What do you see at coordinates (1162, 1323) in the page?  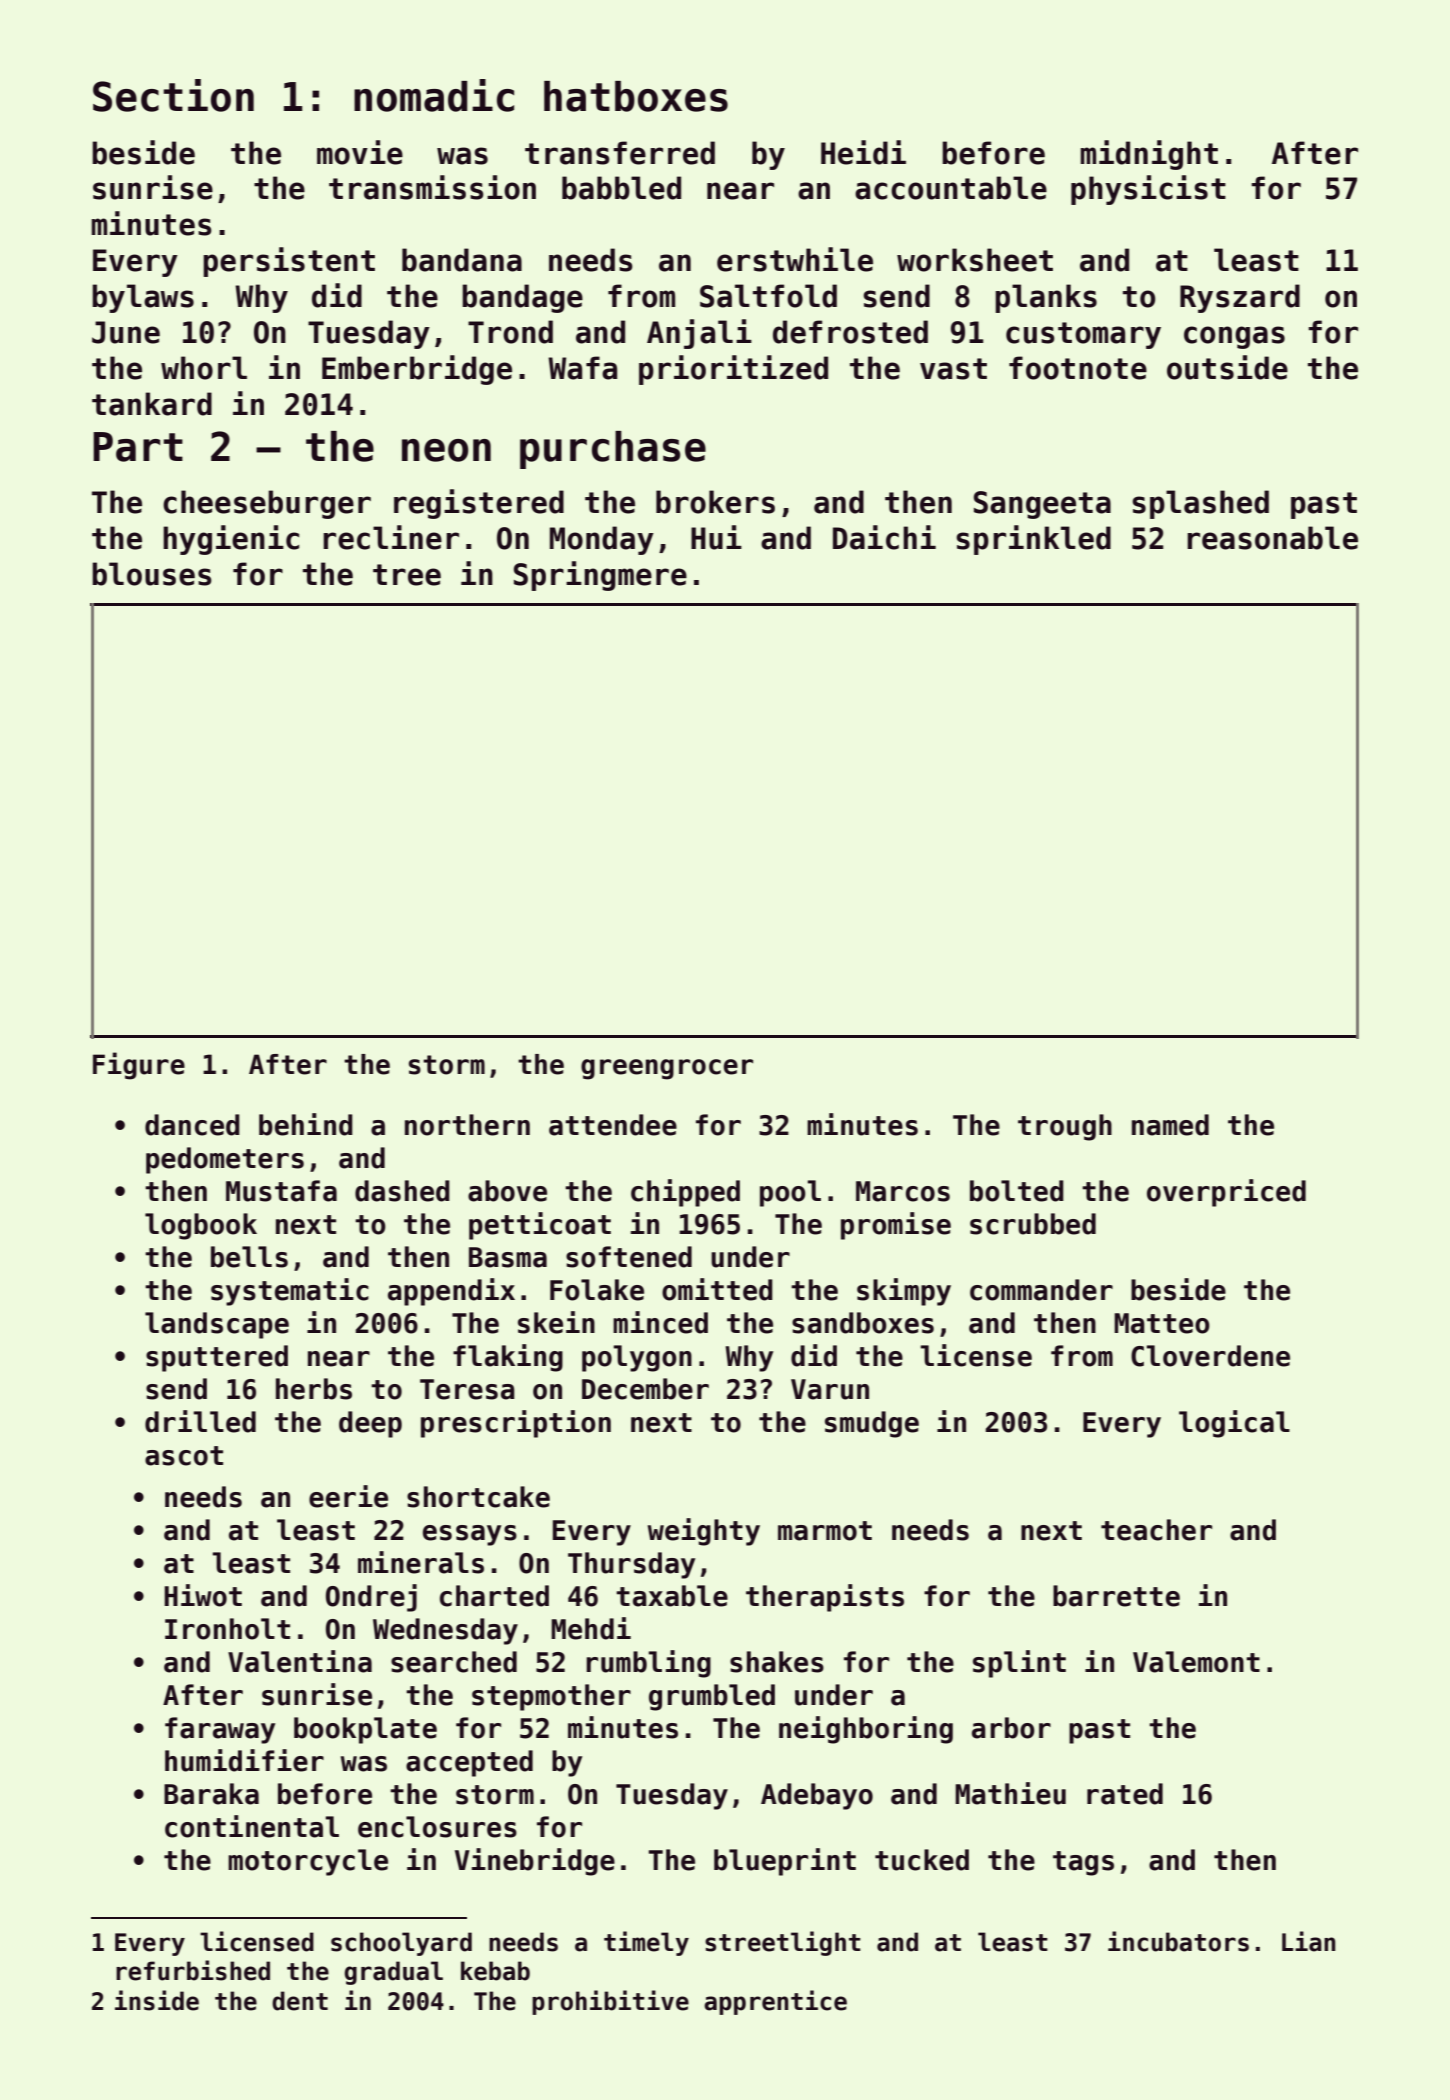 I see `Matteo` at bounding box center [1162, 1323].
